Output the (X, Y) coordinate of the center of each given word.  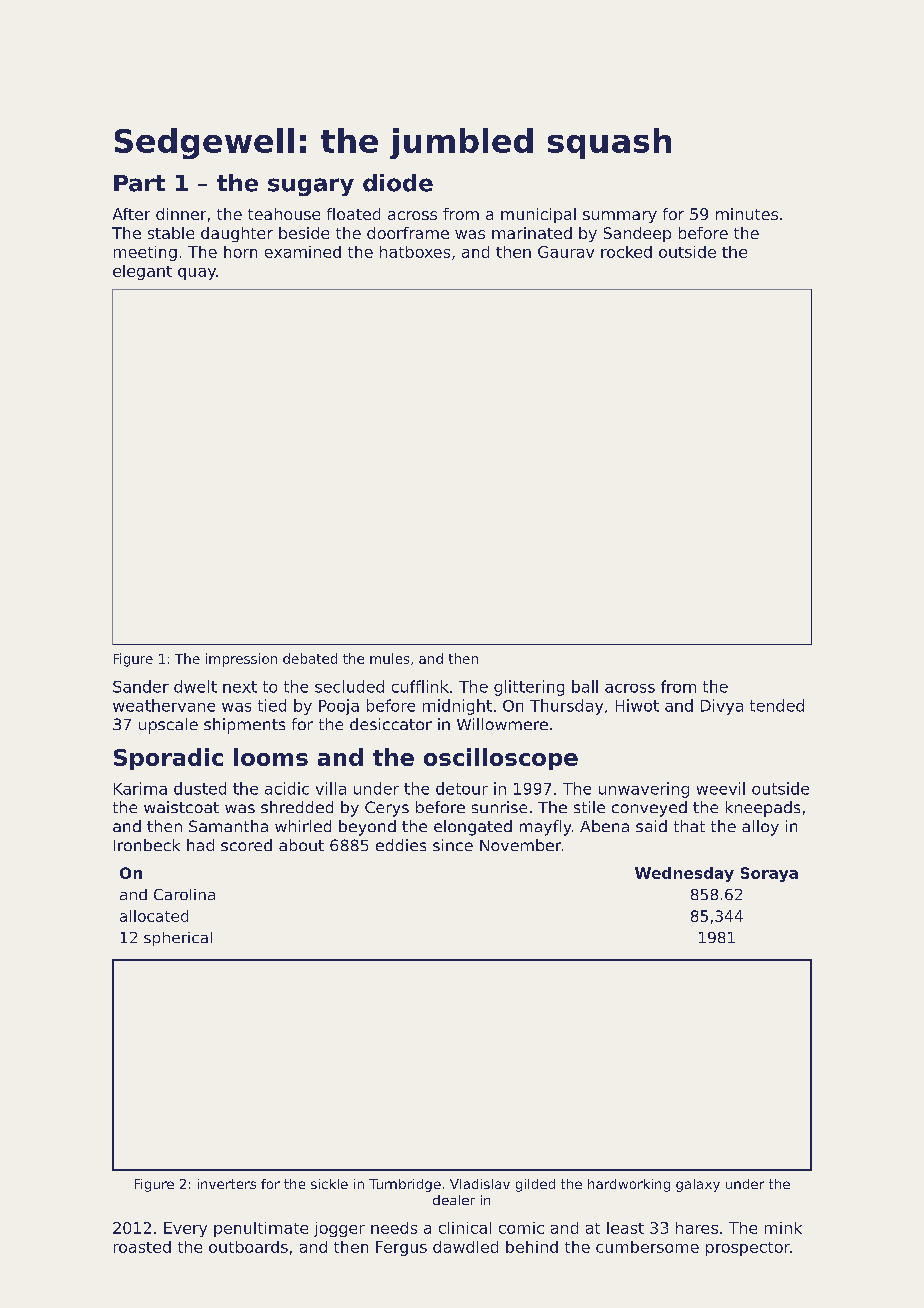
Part (139, 183)
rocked (626, 252)
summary (620, 217)
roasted (142, 1247)
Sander (141, 686)
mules (389, 658)
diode (398, 183)
